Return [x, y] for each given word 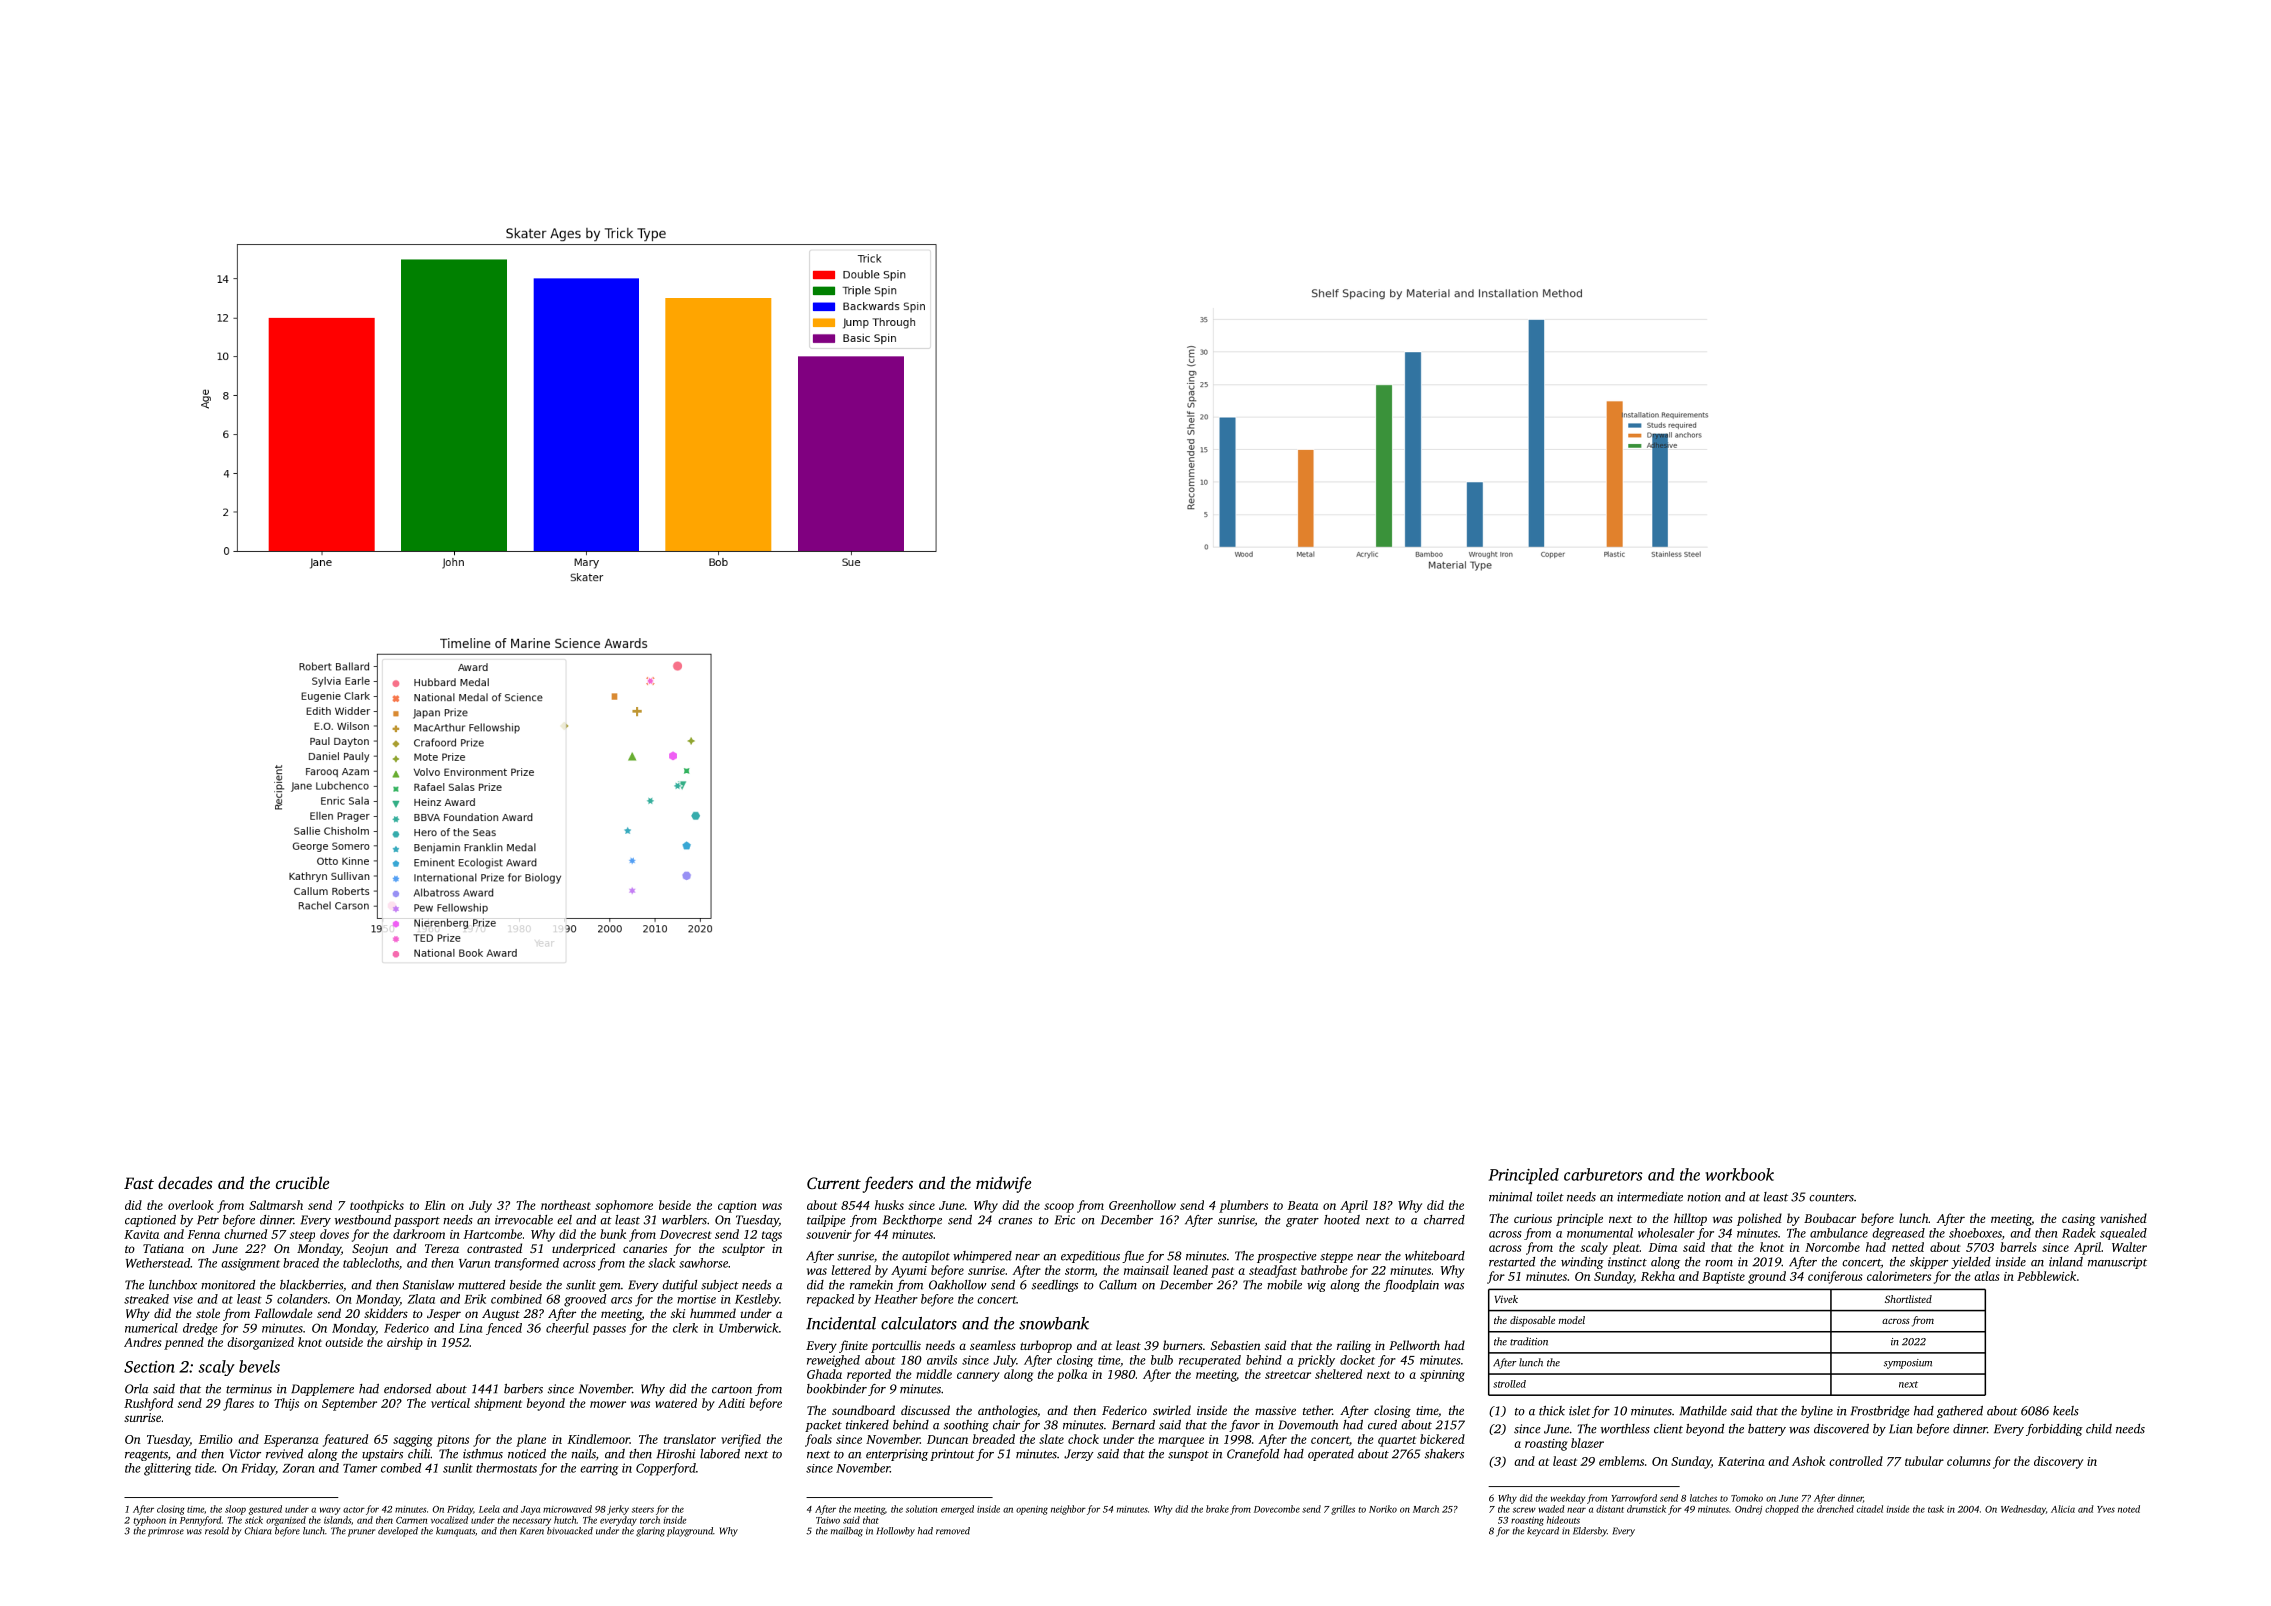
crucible [302, 1182]
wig [1316, 1286]
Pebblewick [2046, 1276]
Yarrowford [1634, 1499]
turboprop [1046, 1346]
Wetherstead [158, 1263]
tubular [1924, 1461]
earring [599, 1469]
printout [952, 1455]
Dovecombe [1277, 1509]
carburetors [1603, 1174]
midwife [1003, 1184]
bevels [259, 1366]
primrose [166, 1532]
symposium [1908, 1364]
